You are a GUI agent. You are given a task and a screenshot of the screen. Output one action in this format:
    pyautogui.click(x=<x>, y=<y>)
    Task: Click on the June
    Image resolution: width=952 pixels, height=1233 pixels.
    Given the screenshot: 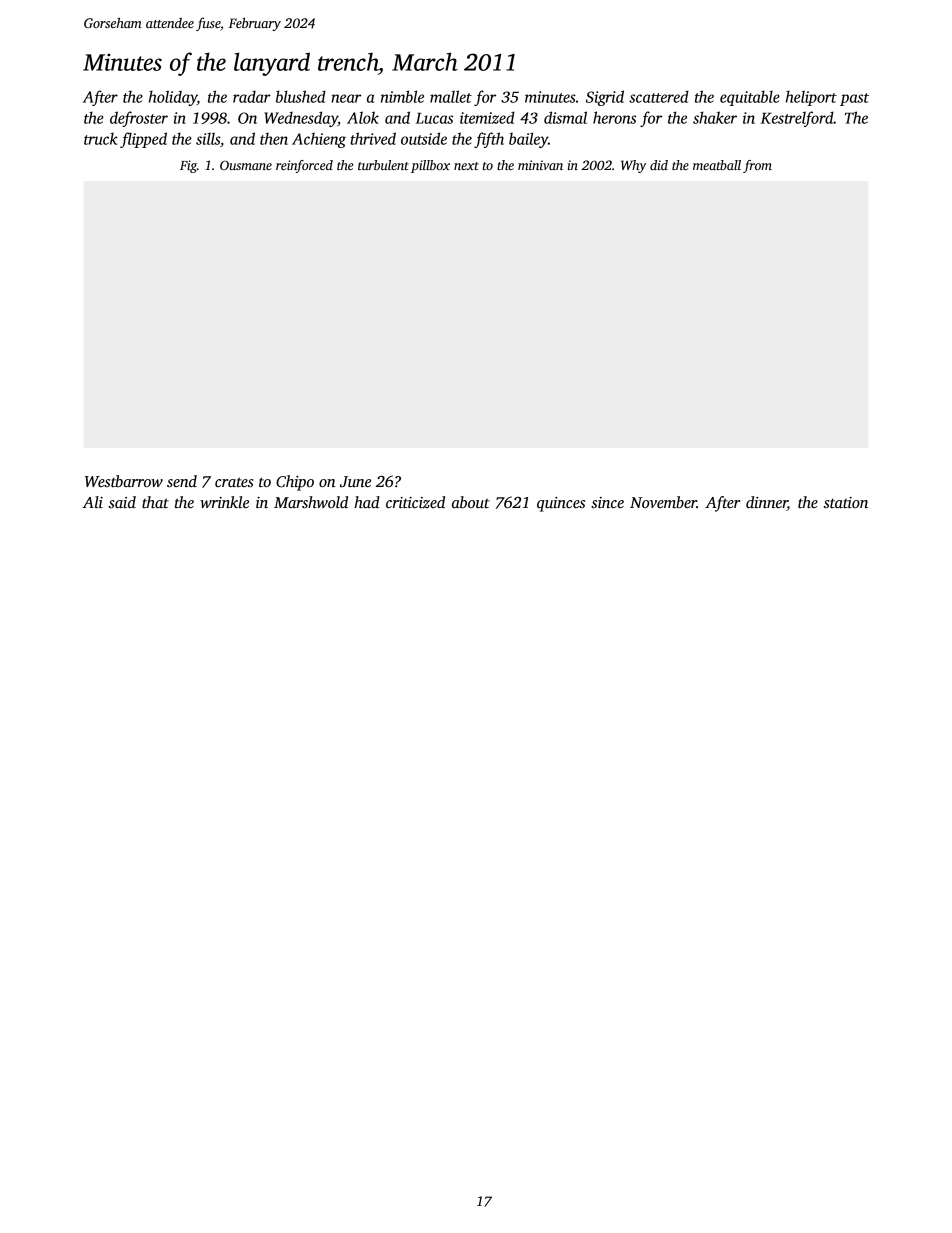 What is the action you would take?
    pyautogui.click(x=355, y=481)
